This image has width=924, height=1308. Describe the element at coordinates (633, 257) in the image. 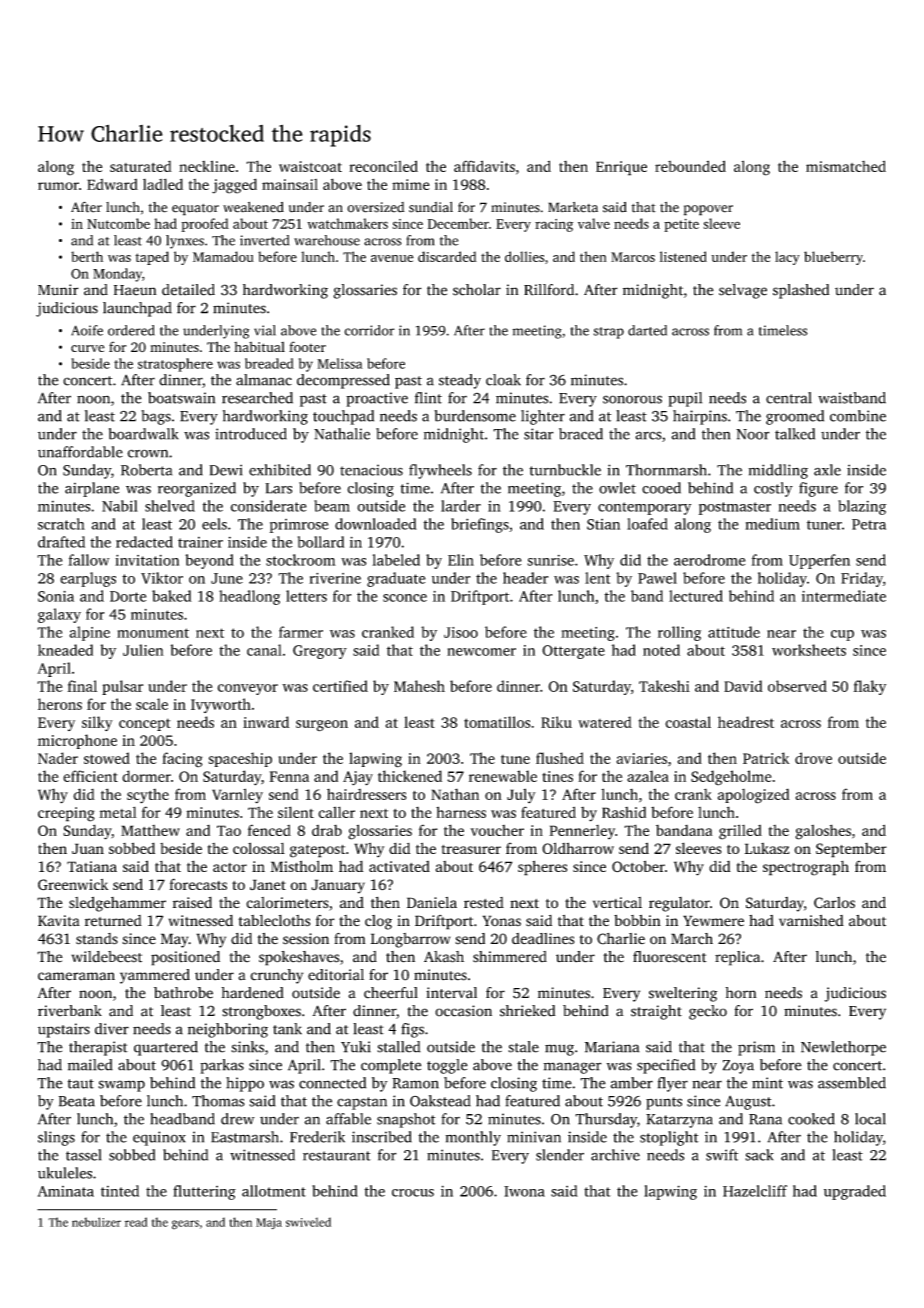

I see `Marcos` at that location.
